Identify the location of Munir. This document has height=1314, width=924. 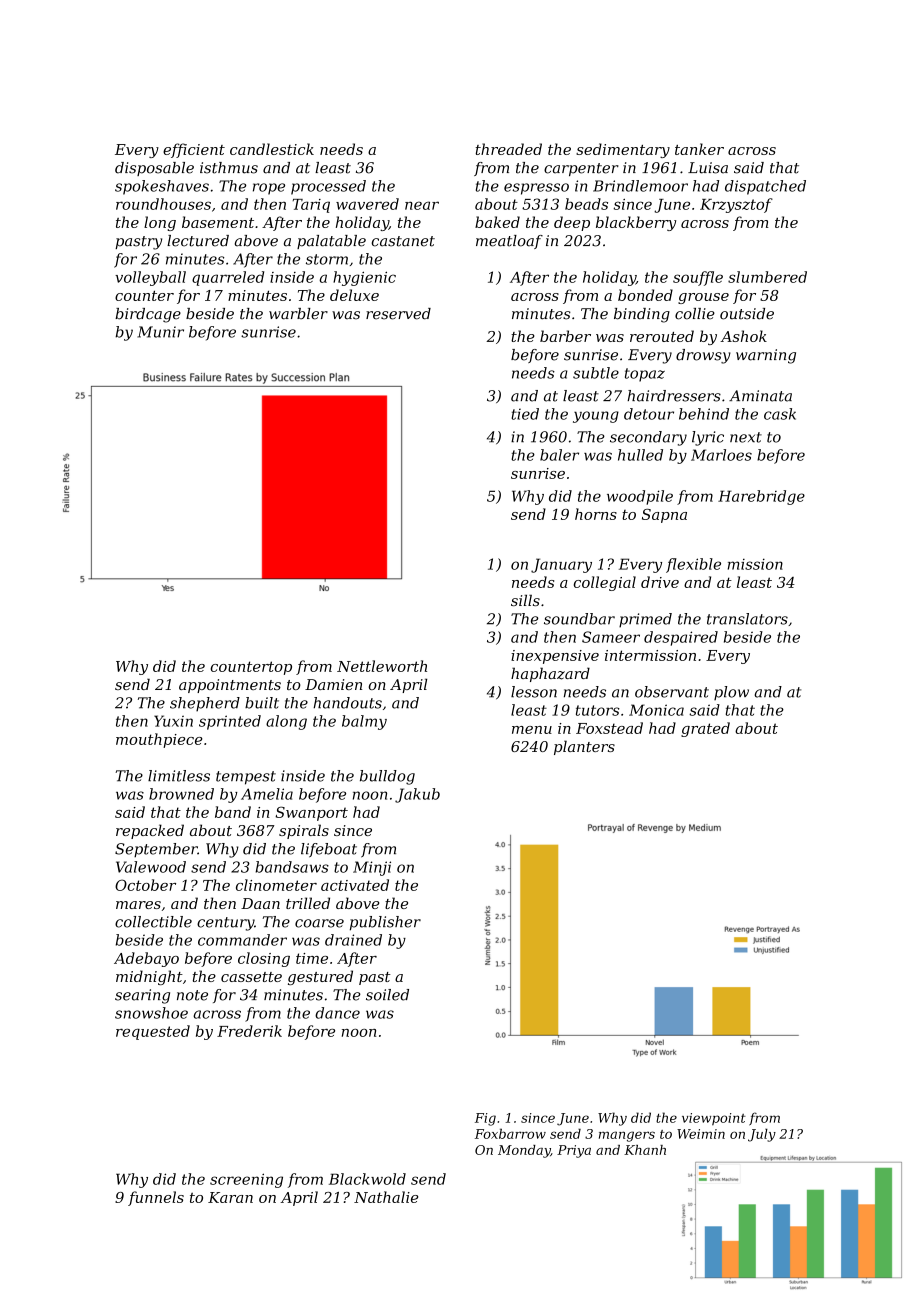
(160, 332).
